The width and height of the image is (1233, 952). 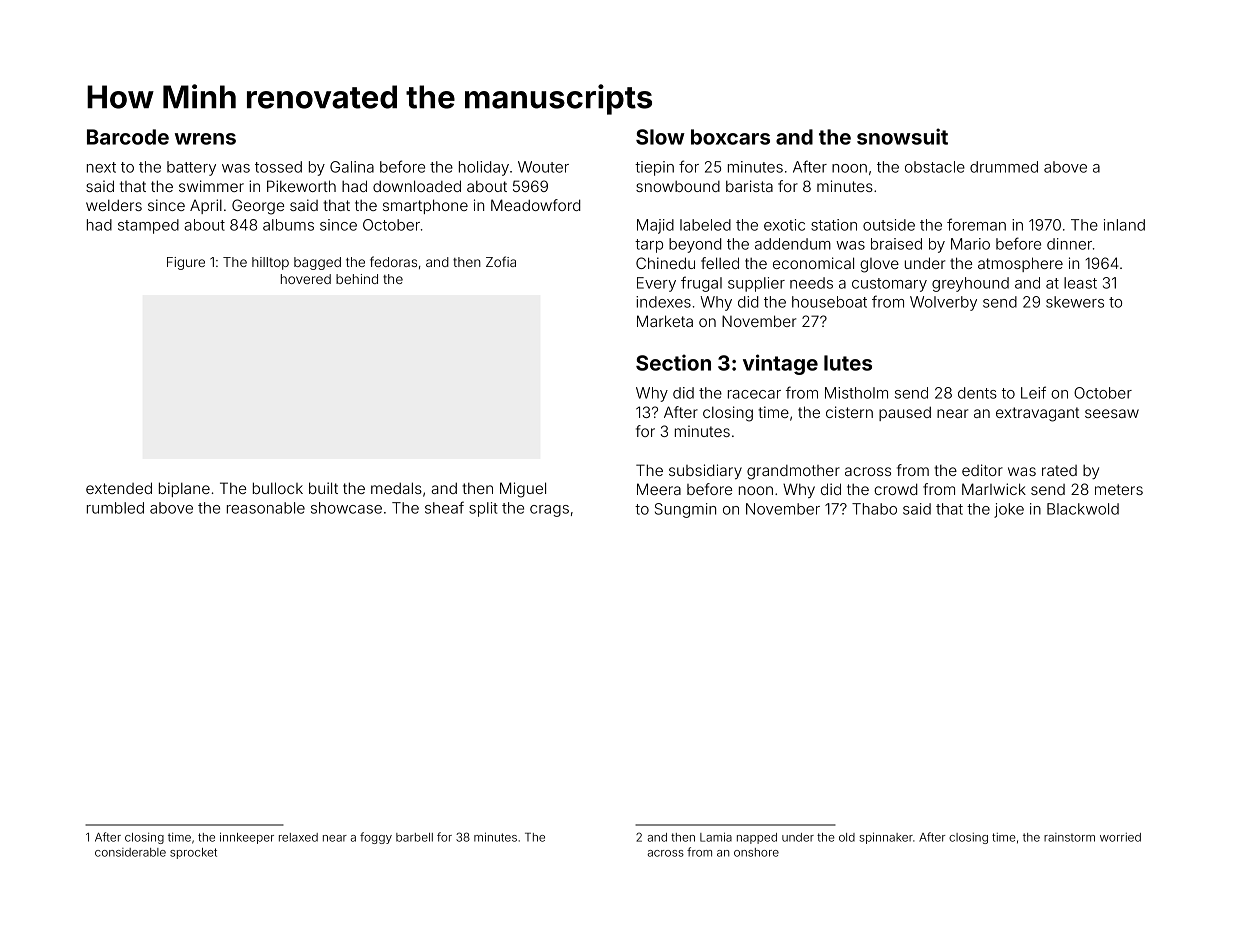 What do you see at coordinates (663, 302) in the image?
I see `indexes` at bounding box center [663, 302].
